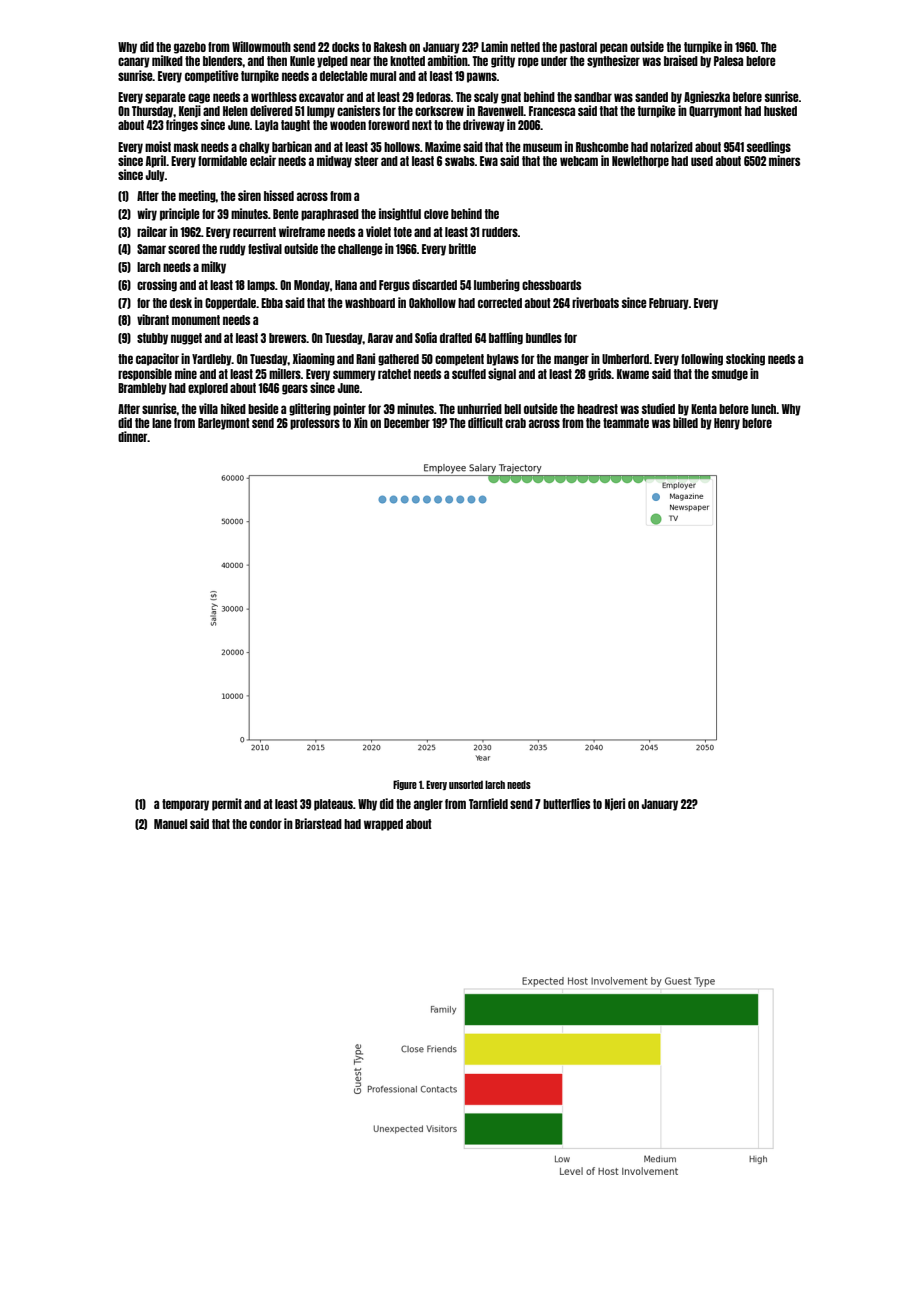 This screenshot has width=924, height=1308. I want to click on permit, so click(227, 804).
